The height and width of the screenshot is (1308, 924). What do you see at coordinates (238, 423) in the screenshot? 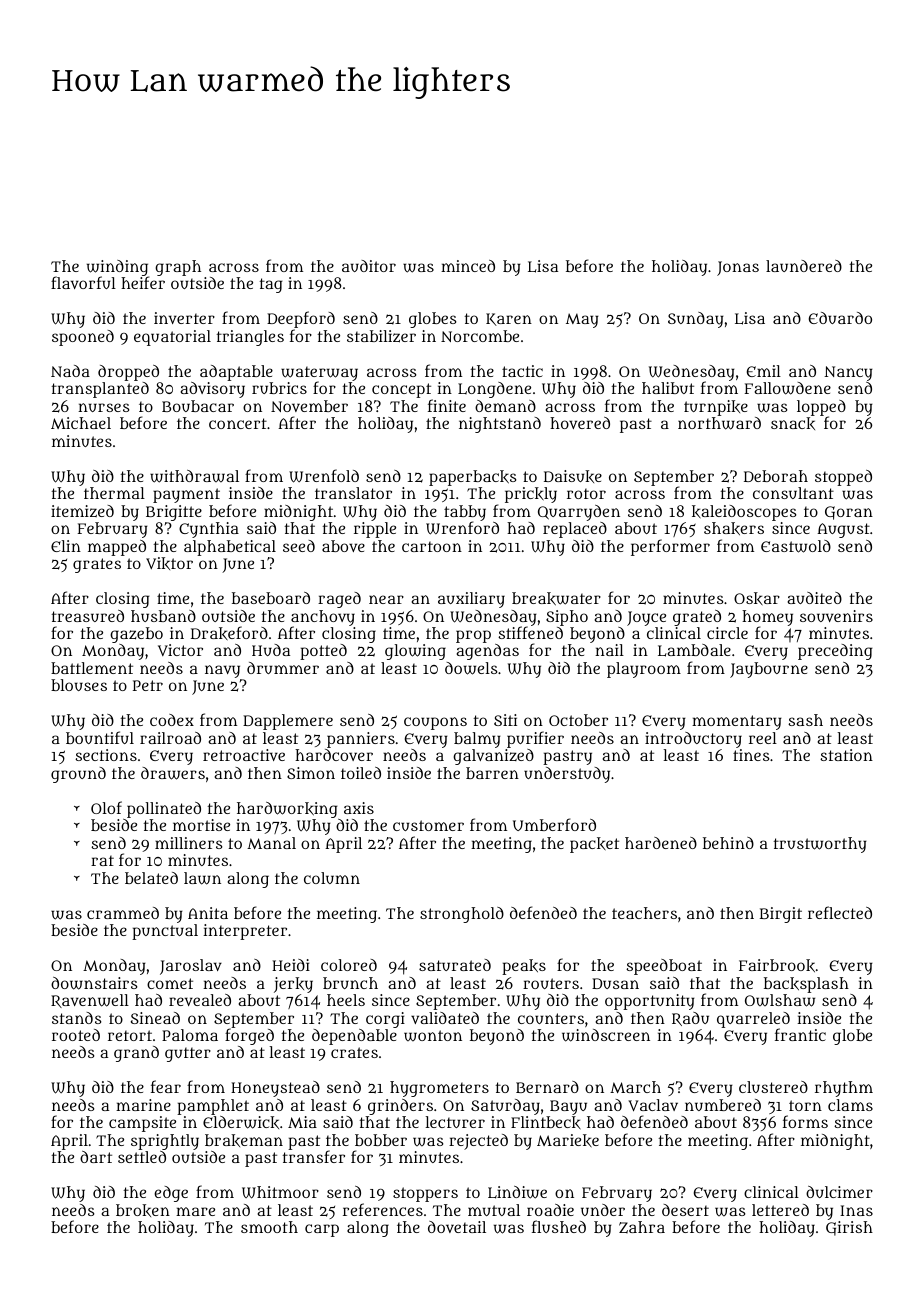
I see `concert` at bounding box center [238, 423].
